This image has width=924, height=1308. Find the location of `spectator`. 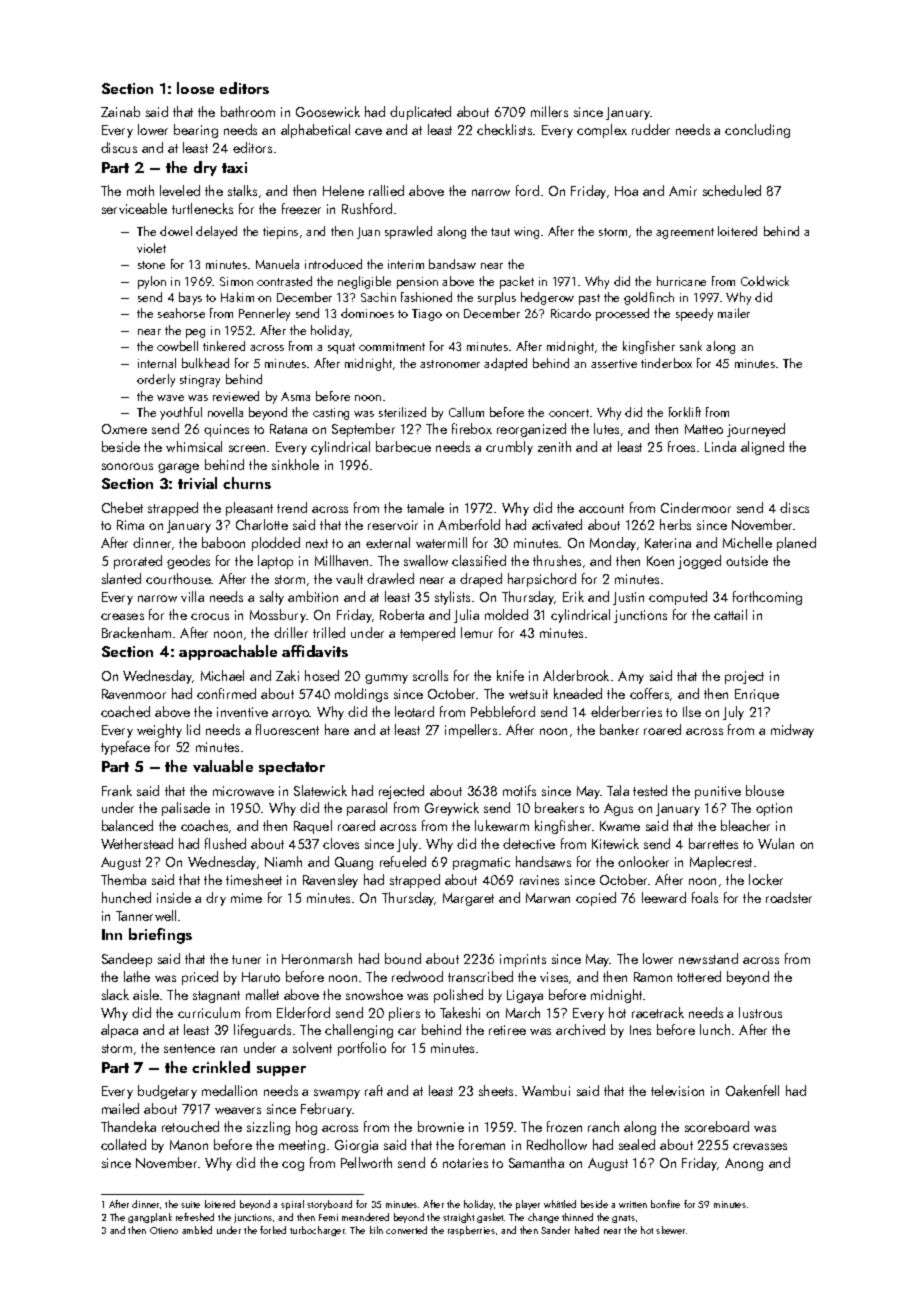

spectator is located at coordinates (292, 768).
